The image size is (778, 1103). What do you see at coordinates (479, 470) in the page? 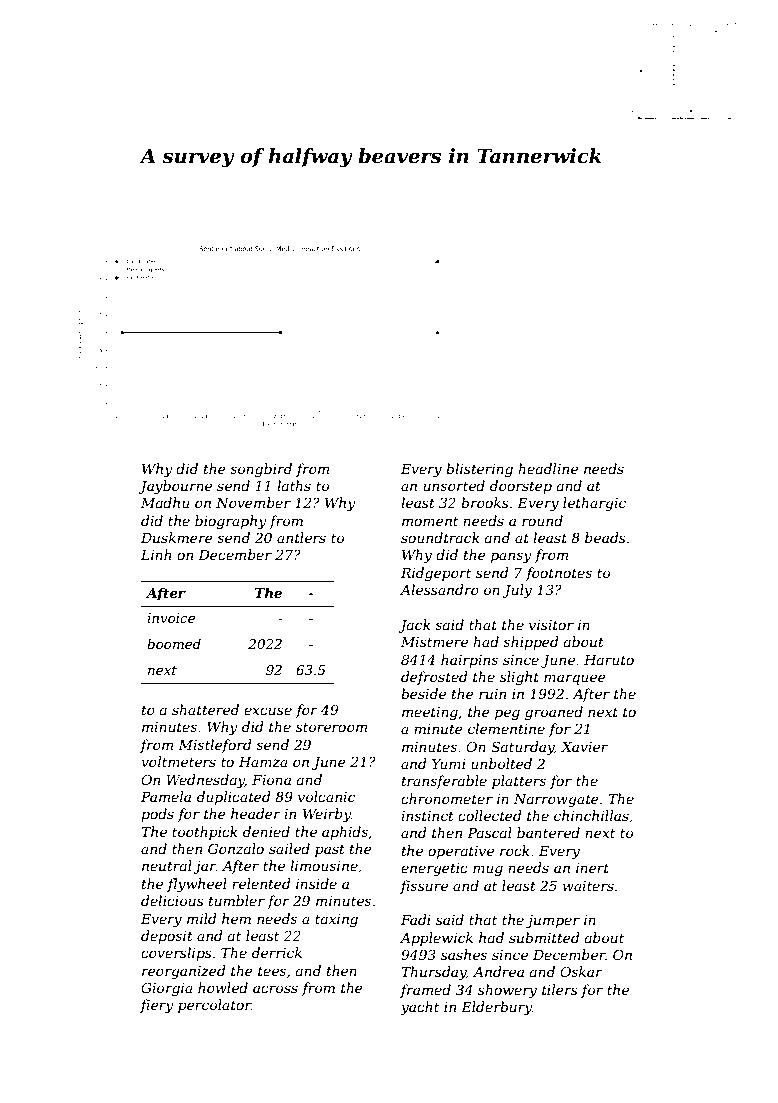
I see `blistering` at bounding box center [479, 470].
